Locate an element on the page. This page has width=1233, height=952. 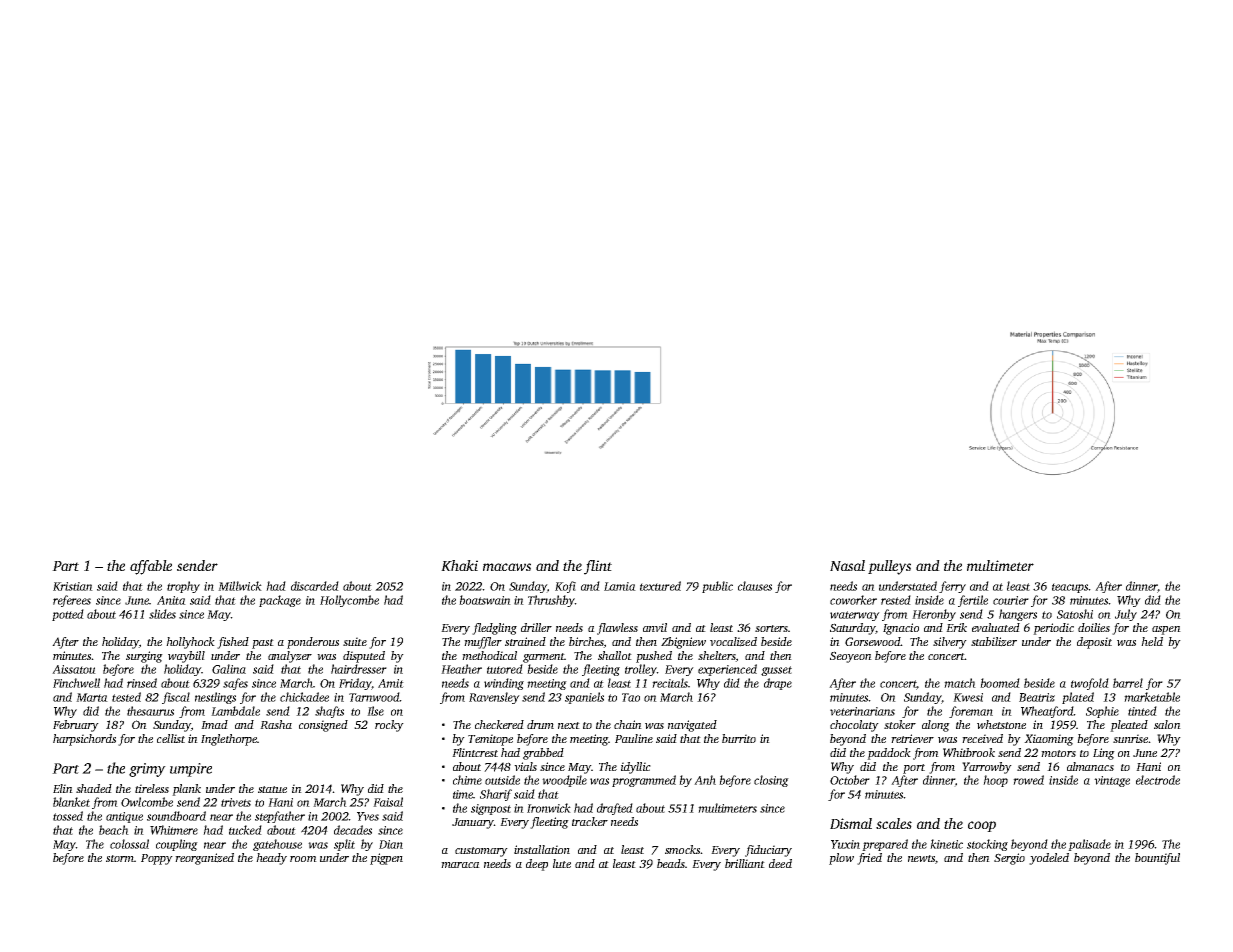
marketable is located at coordinates (1152, 697).
